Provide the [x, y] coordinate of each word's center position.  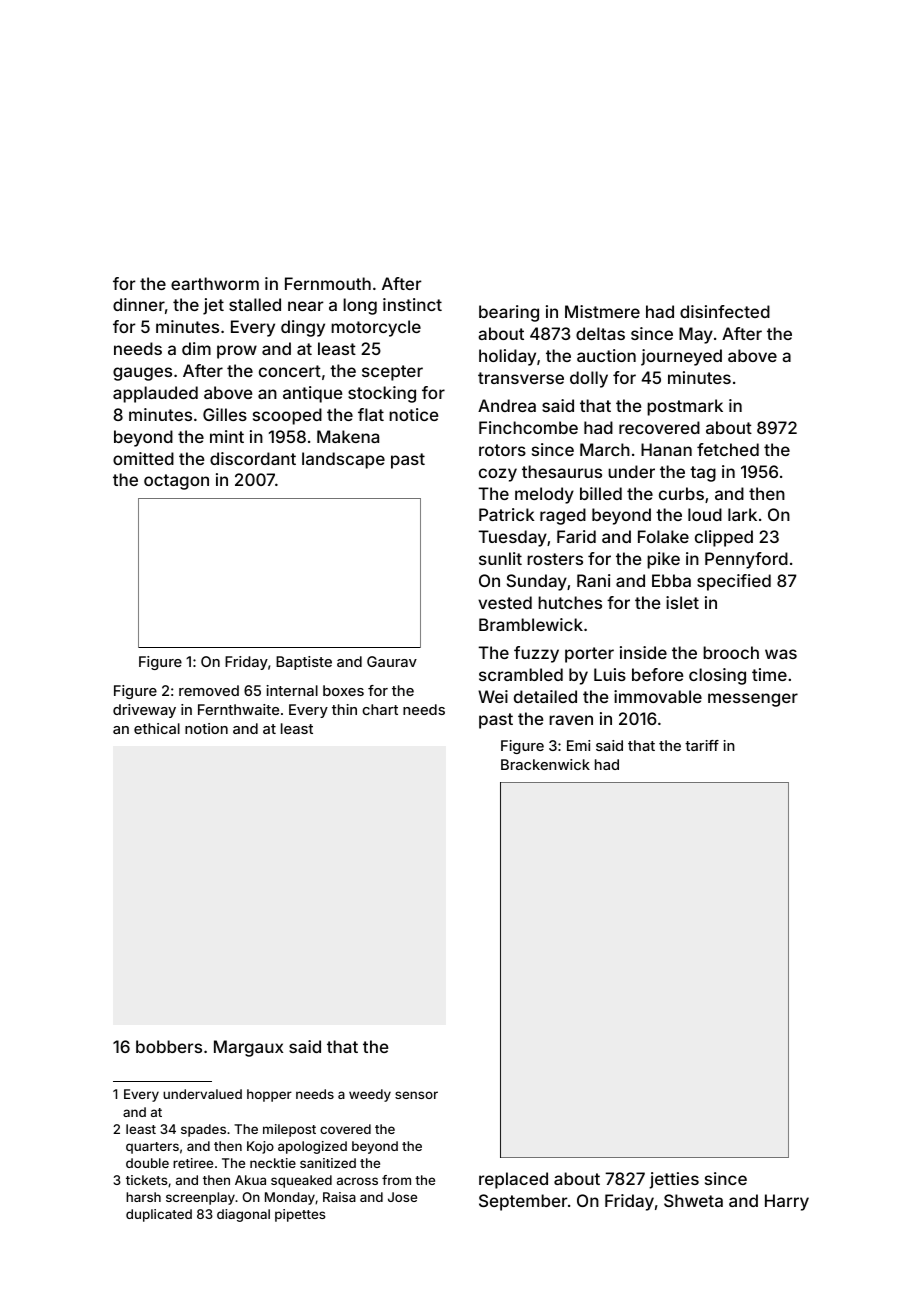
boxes [343, 690]
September [523, 1202]
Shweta [693, 1200]
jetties [674, 1180]
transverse [521, 378]
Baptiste [304, 663]
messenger [753, 700]
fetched [728, 449]
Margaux [248, 1048]
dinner [139, 304]
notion [206, 728]
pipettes [300, 1215]
